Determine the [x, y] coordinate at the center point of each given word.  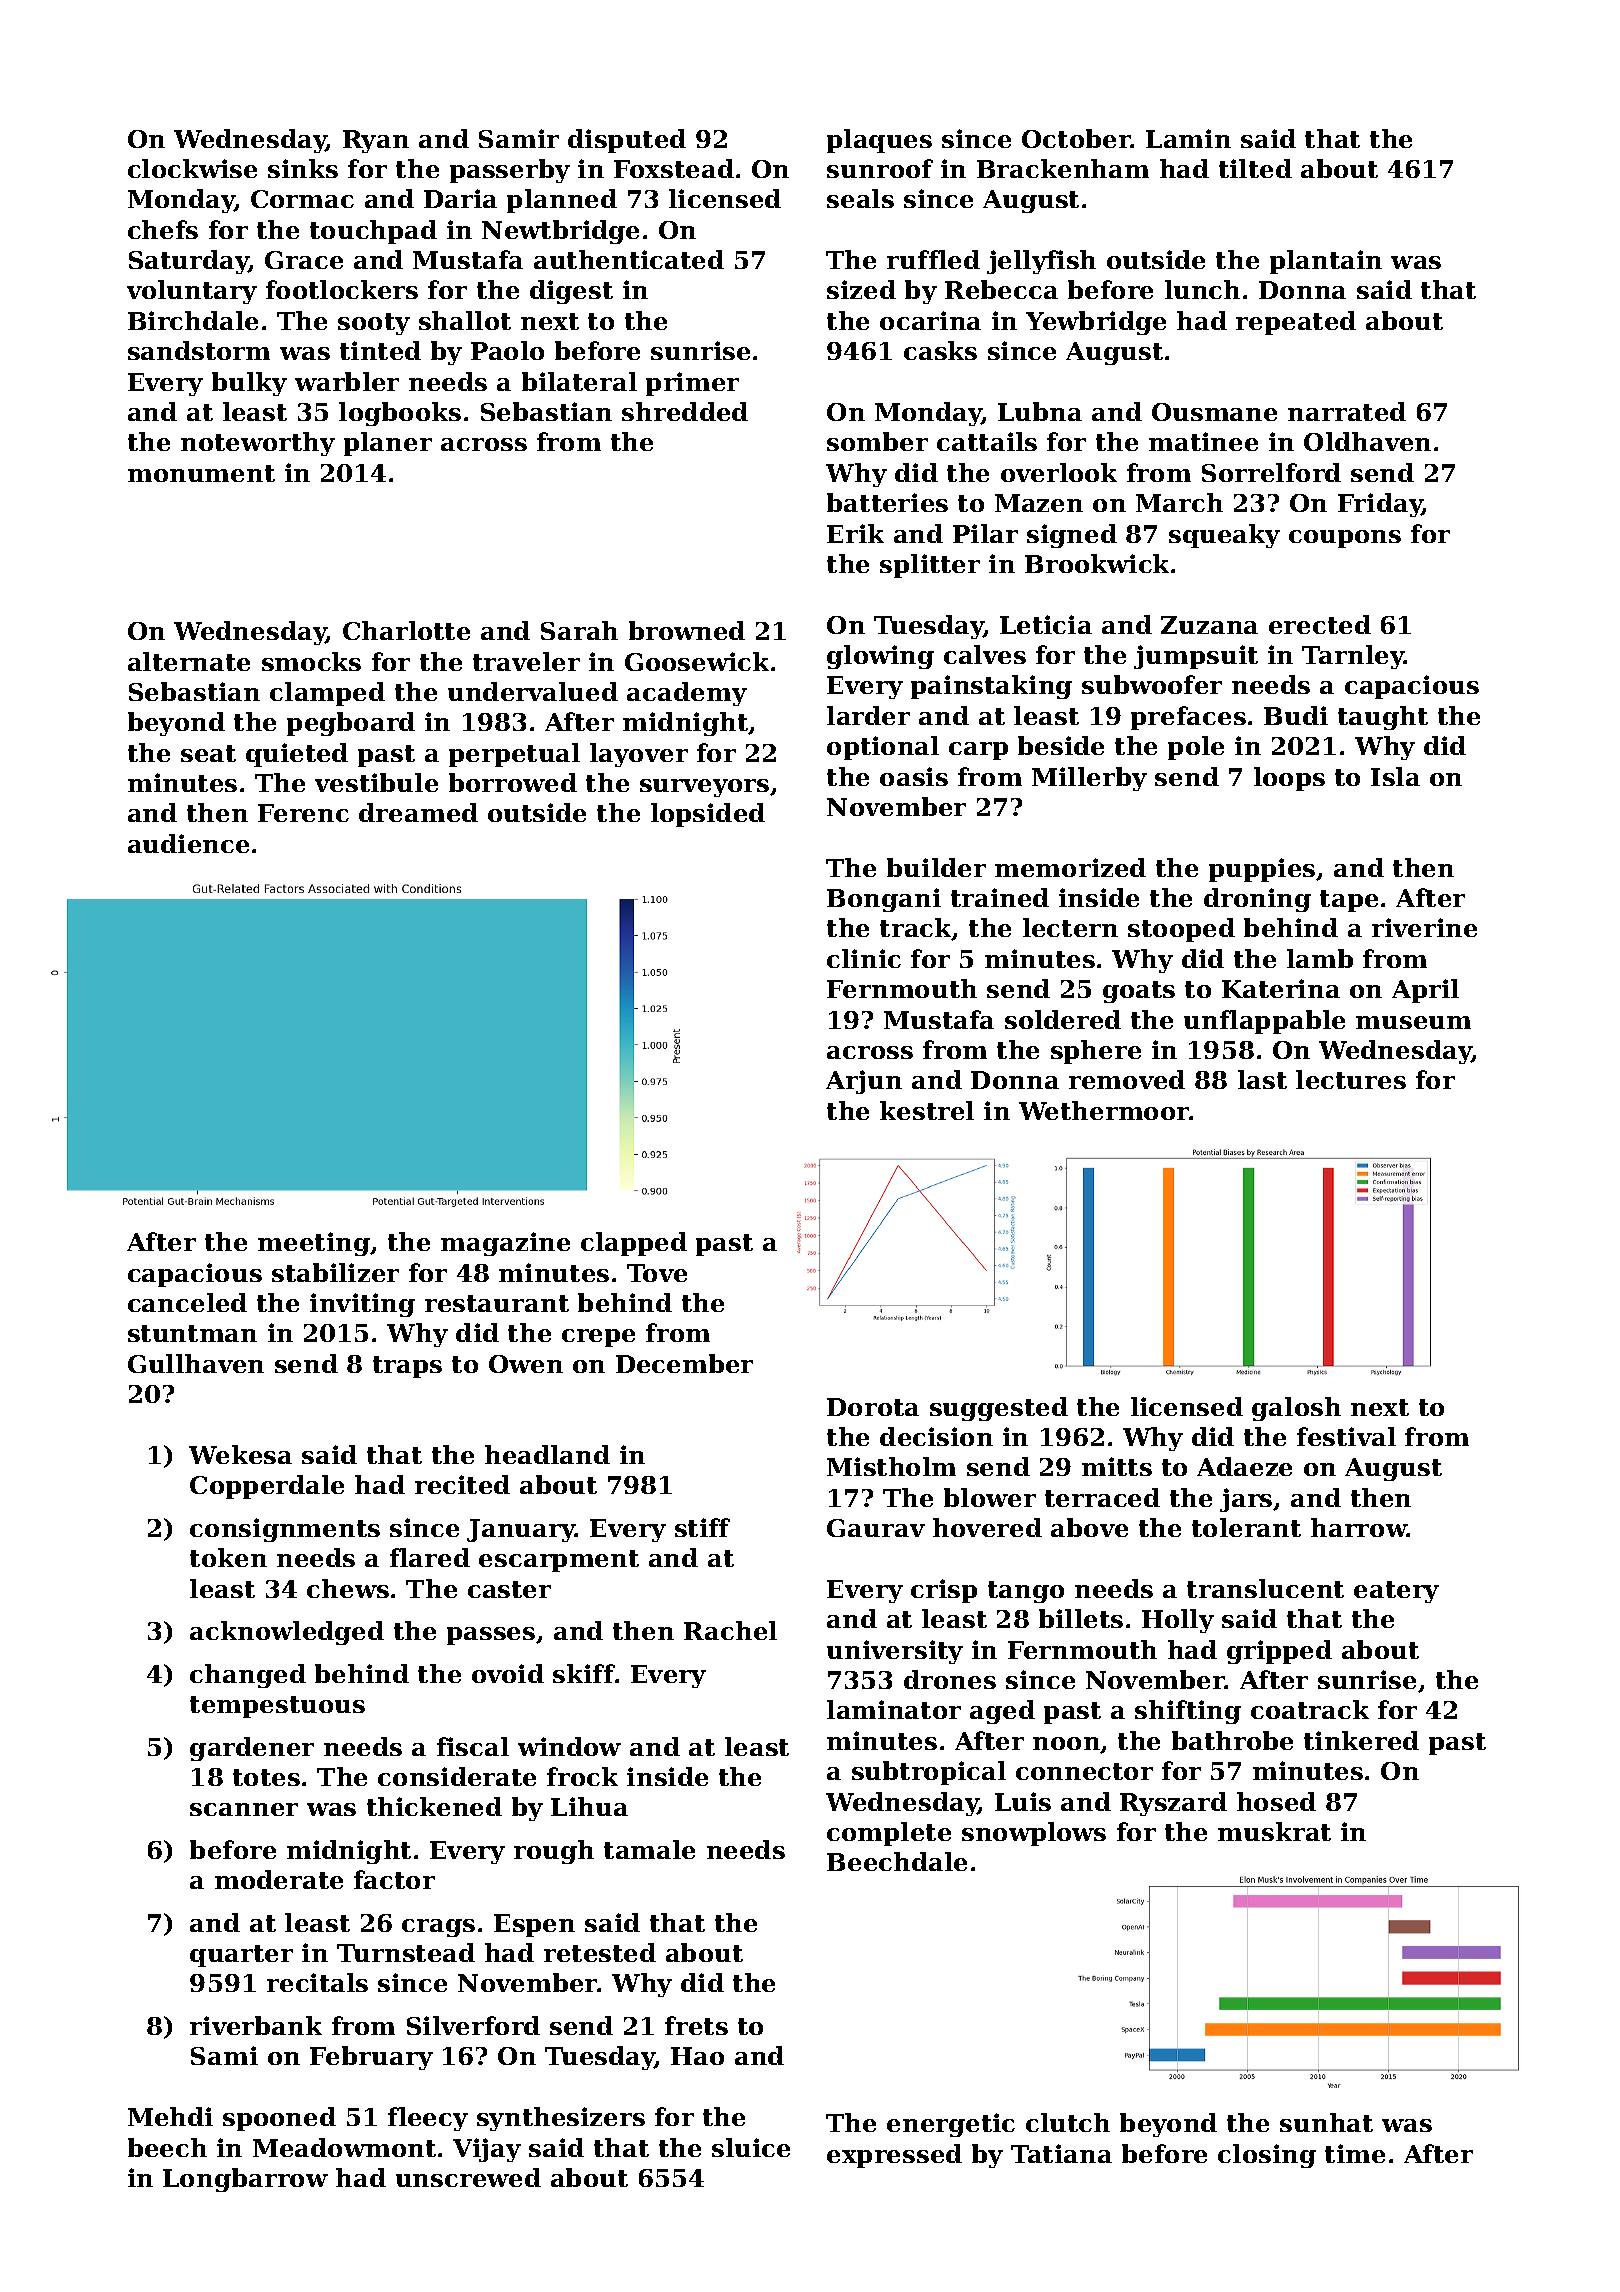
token [228, 1557]
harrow [1359, 1527]
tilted [1255, 168]
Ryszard [1173, 1804]
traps [407, 1367]
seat [208, 753]
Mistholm [891, 1466]
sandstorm [199, 350]
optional [883, 748]
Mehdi [170, 2116]
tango [1026, 1592]
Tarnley [1353, 657]
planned [562, 201]
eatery [1396, 1592]
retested [600, 1952]
